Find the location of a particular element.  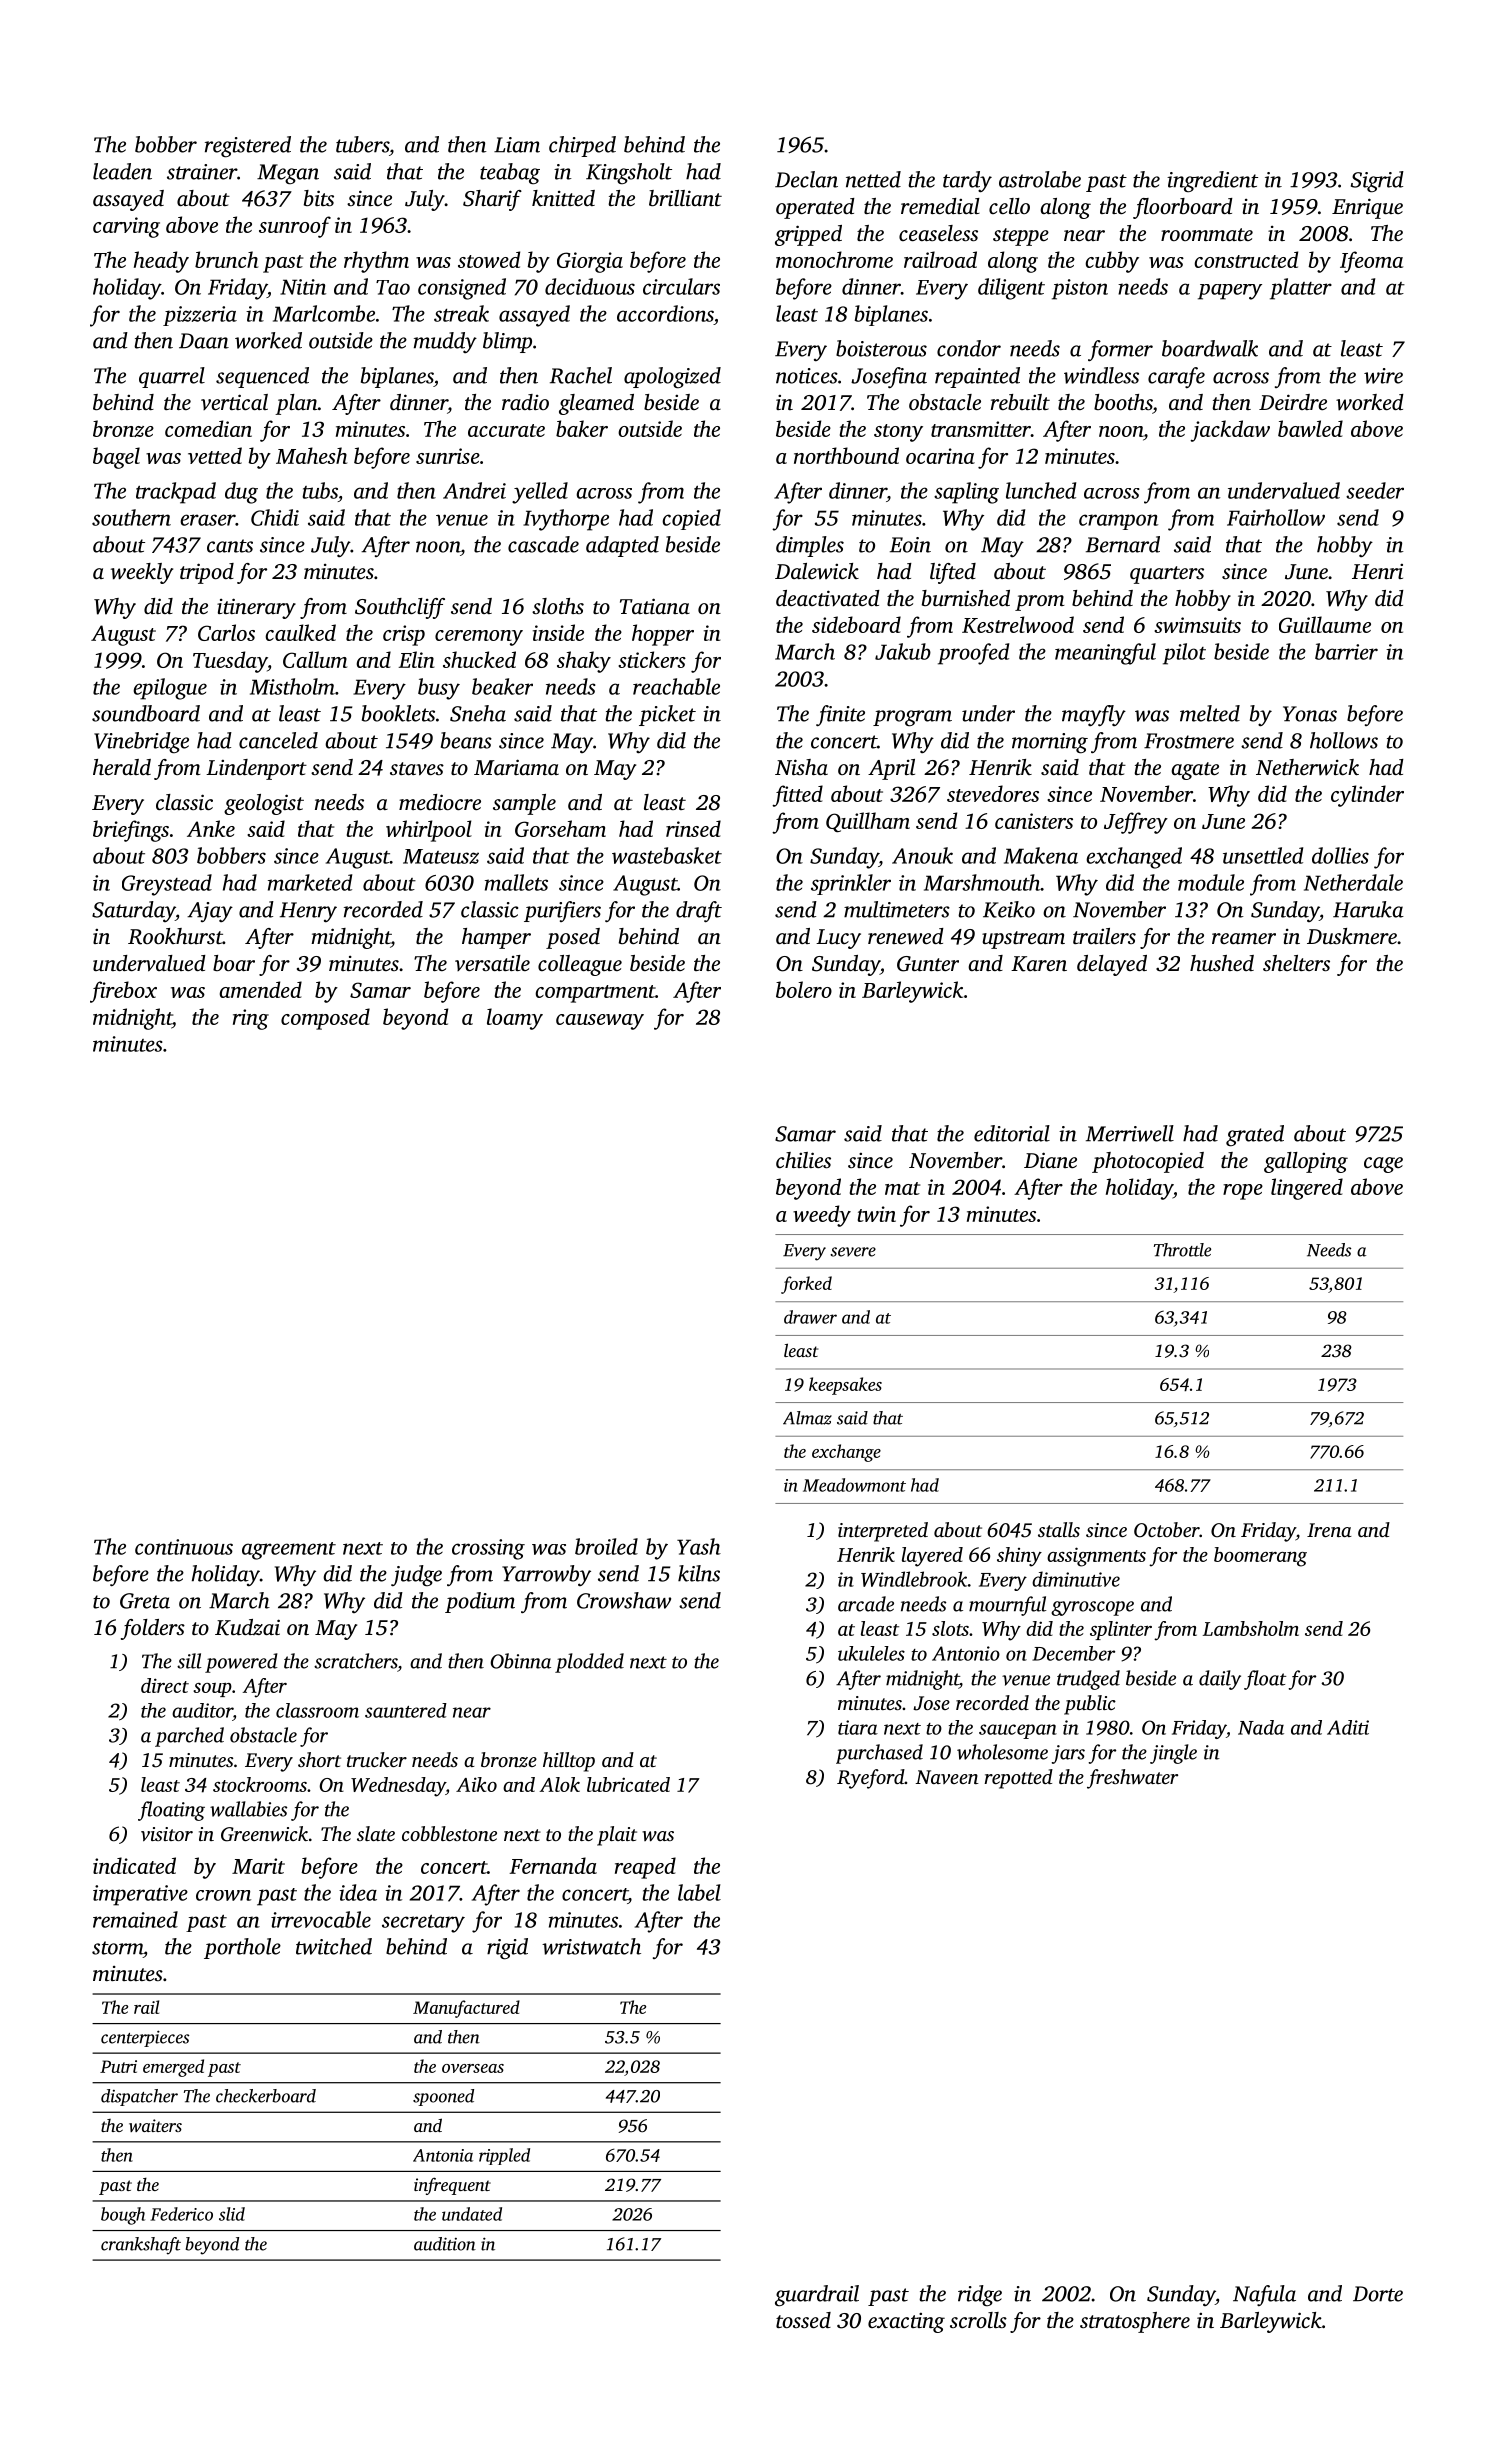

stalls is located at coordinates (1059, 1529).
